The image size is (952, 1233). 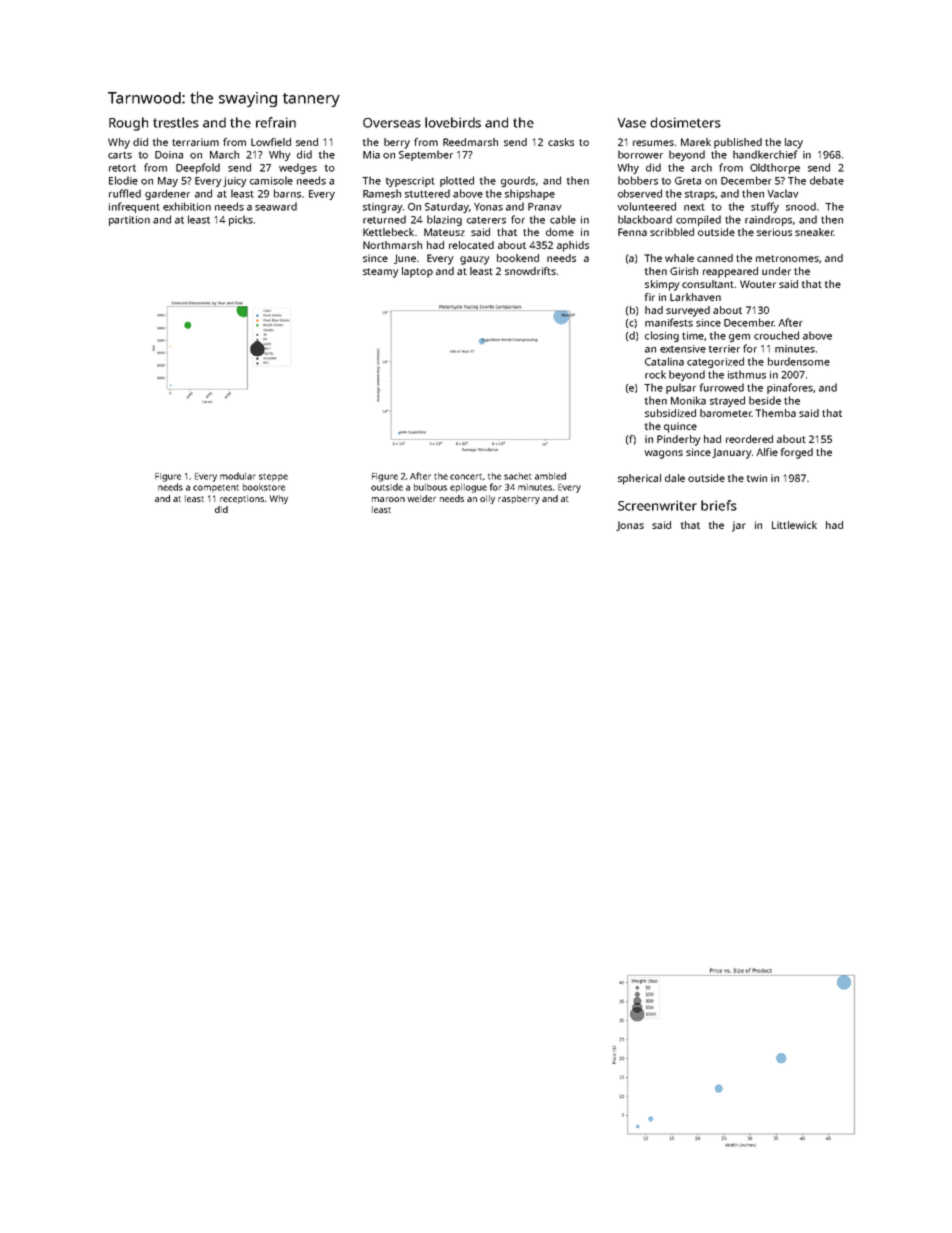 I want to click on reordered, so click(x=749, y=439).
